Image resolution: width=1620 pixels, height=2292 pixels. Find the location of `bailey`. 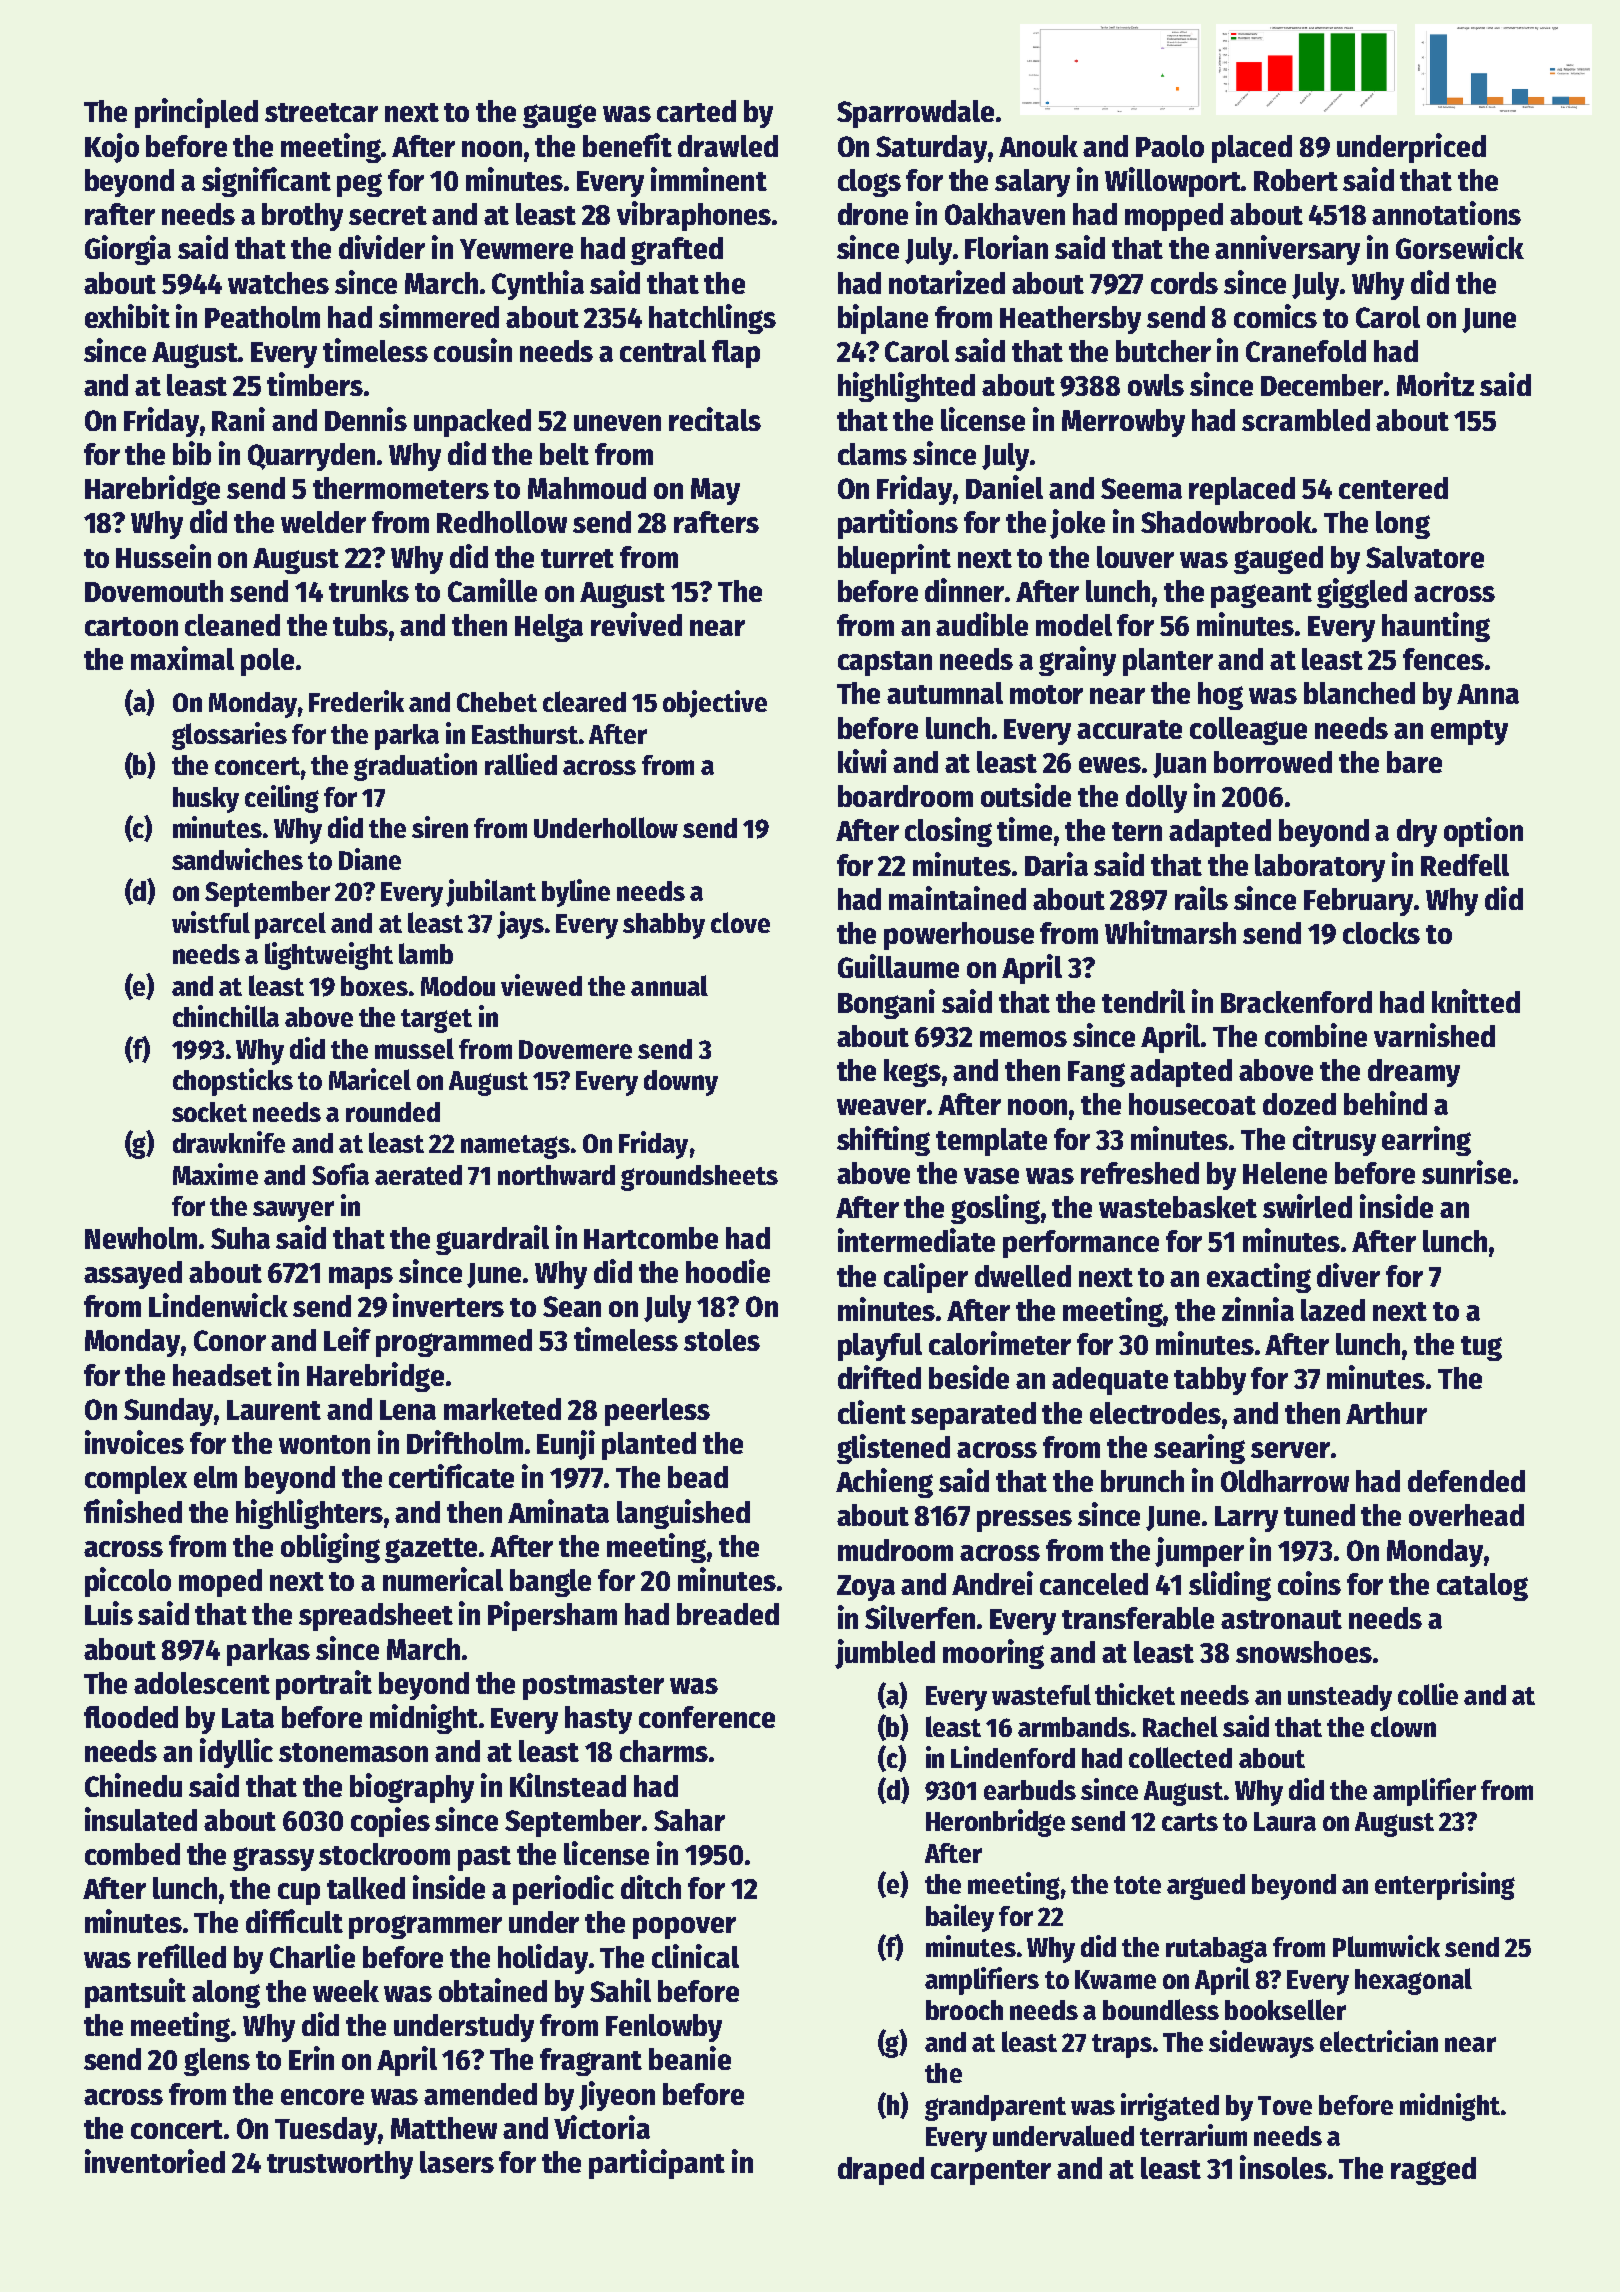

bailey is located at coordinates (960, 1918).
